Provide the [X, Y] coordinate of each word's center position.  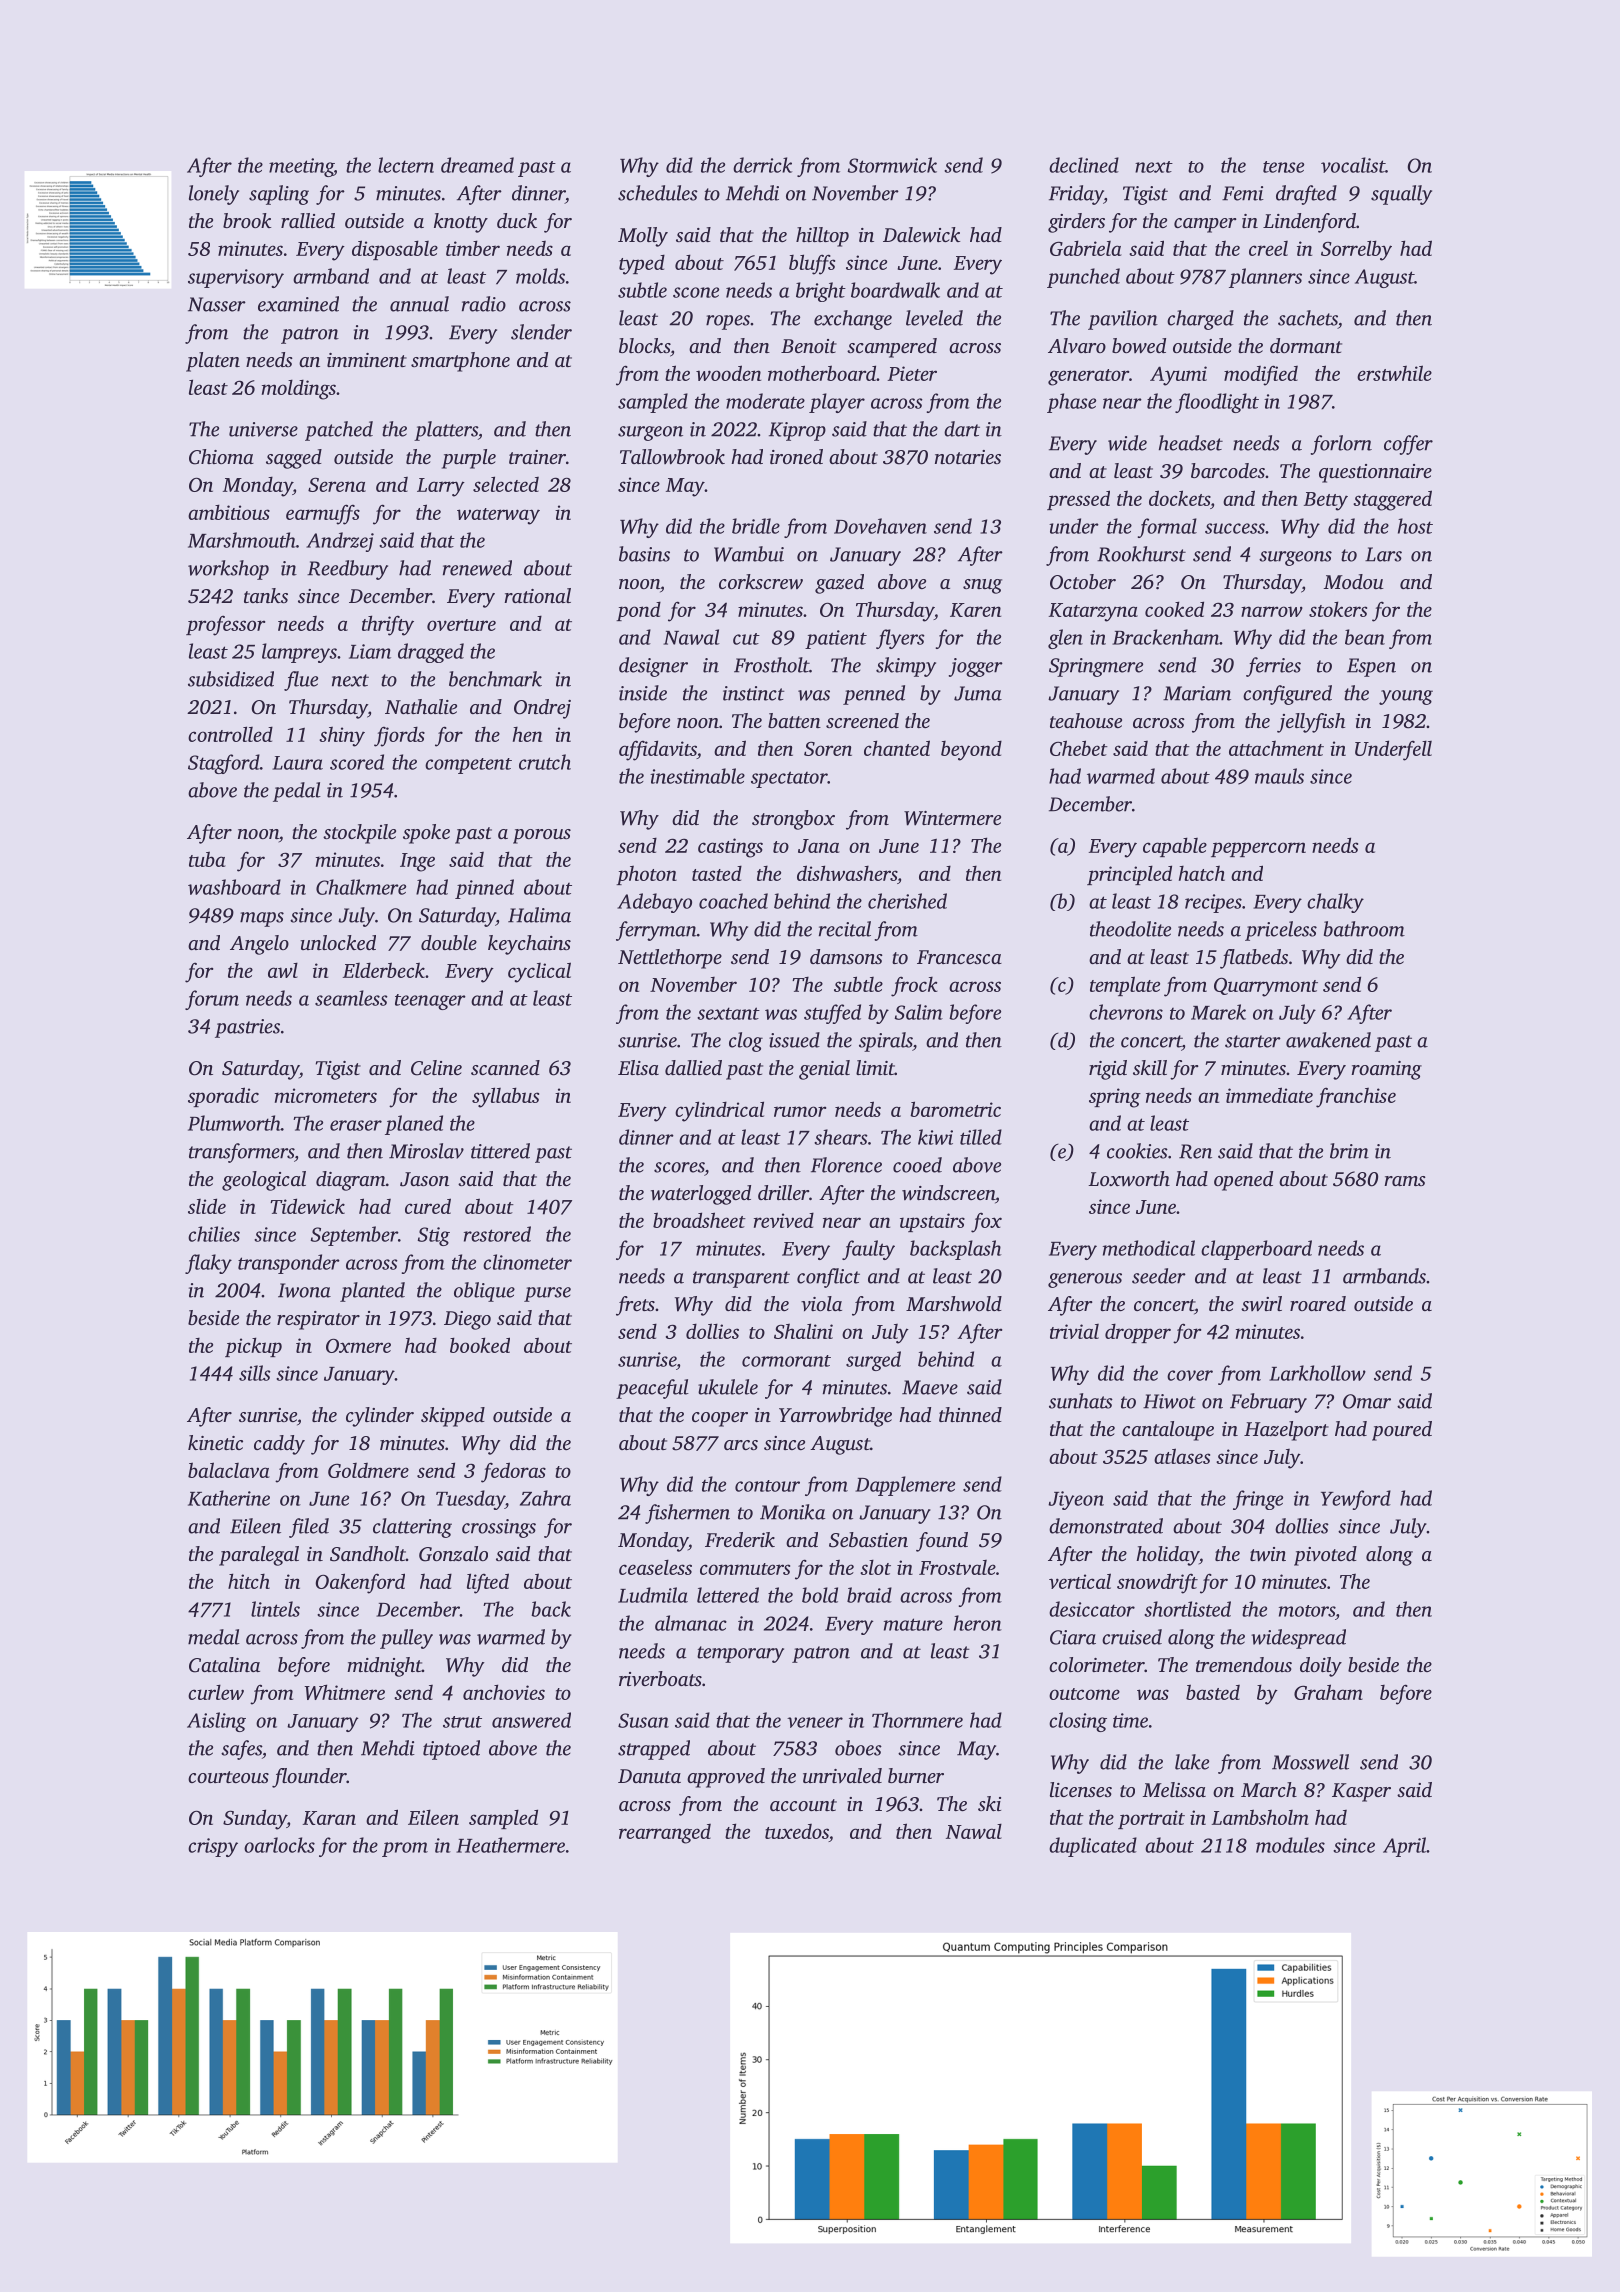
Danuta [649, 1776]
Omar [1367, 1401]
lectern [406, 165]
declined [1084, 165]
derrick [762, 165]
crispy [213, 1847]
